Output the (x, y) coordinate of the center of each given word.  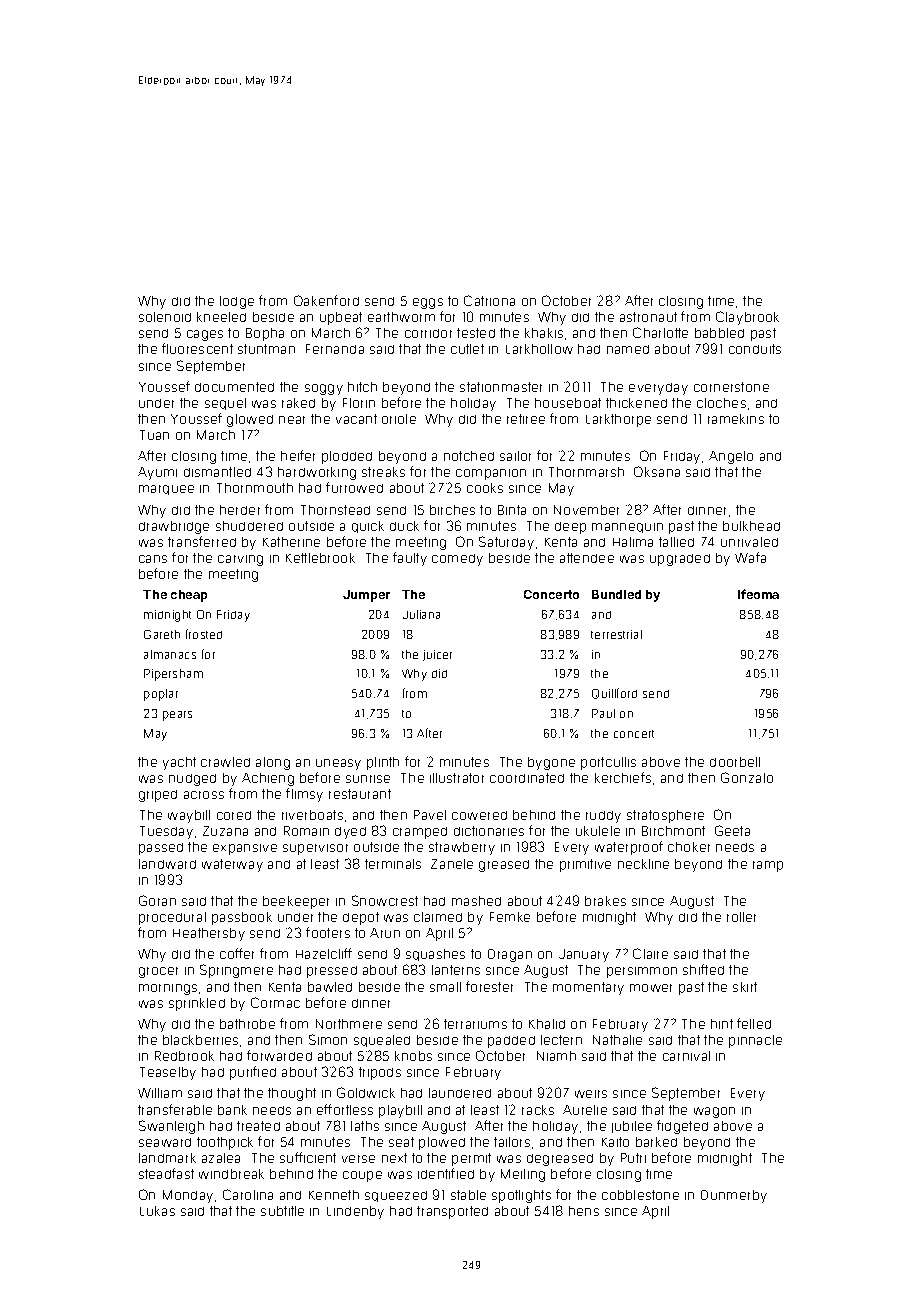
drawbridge (174, 527)
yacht (179, 763)
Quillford (614, 693)
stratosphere (665, 816)
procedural (172, 918)
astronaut (648, 317)
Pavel (430, 815)
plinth (383, 763)
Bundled (616, 594)
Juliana (421, 614)
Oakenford (326, 300)
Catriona (489, 300)
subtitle (282, 1211)
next (394, 1158)
